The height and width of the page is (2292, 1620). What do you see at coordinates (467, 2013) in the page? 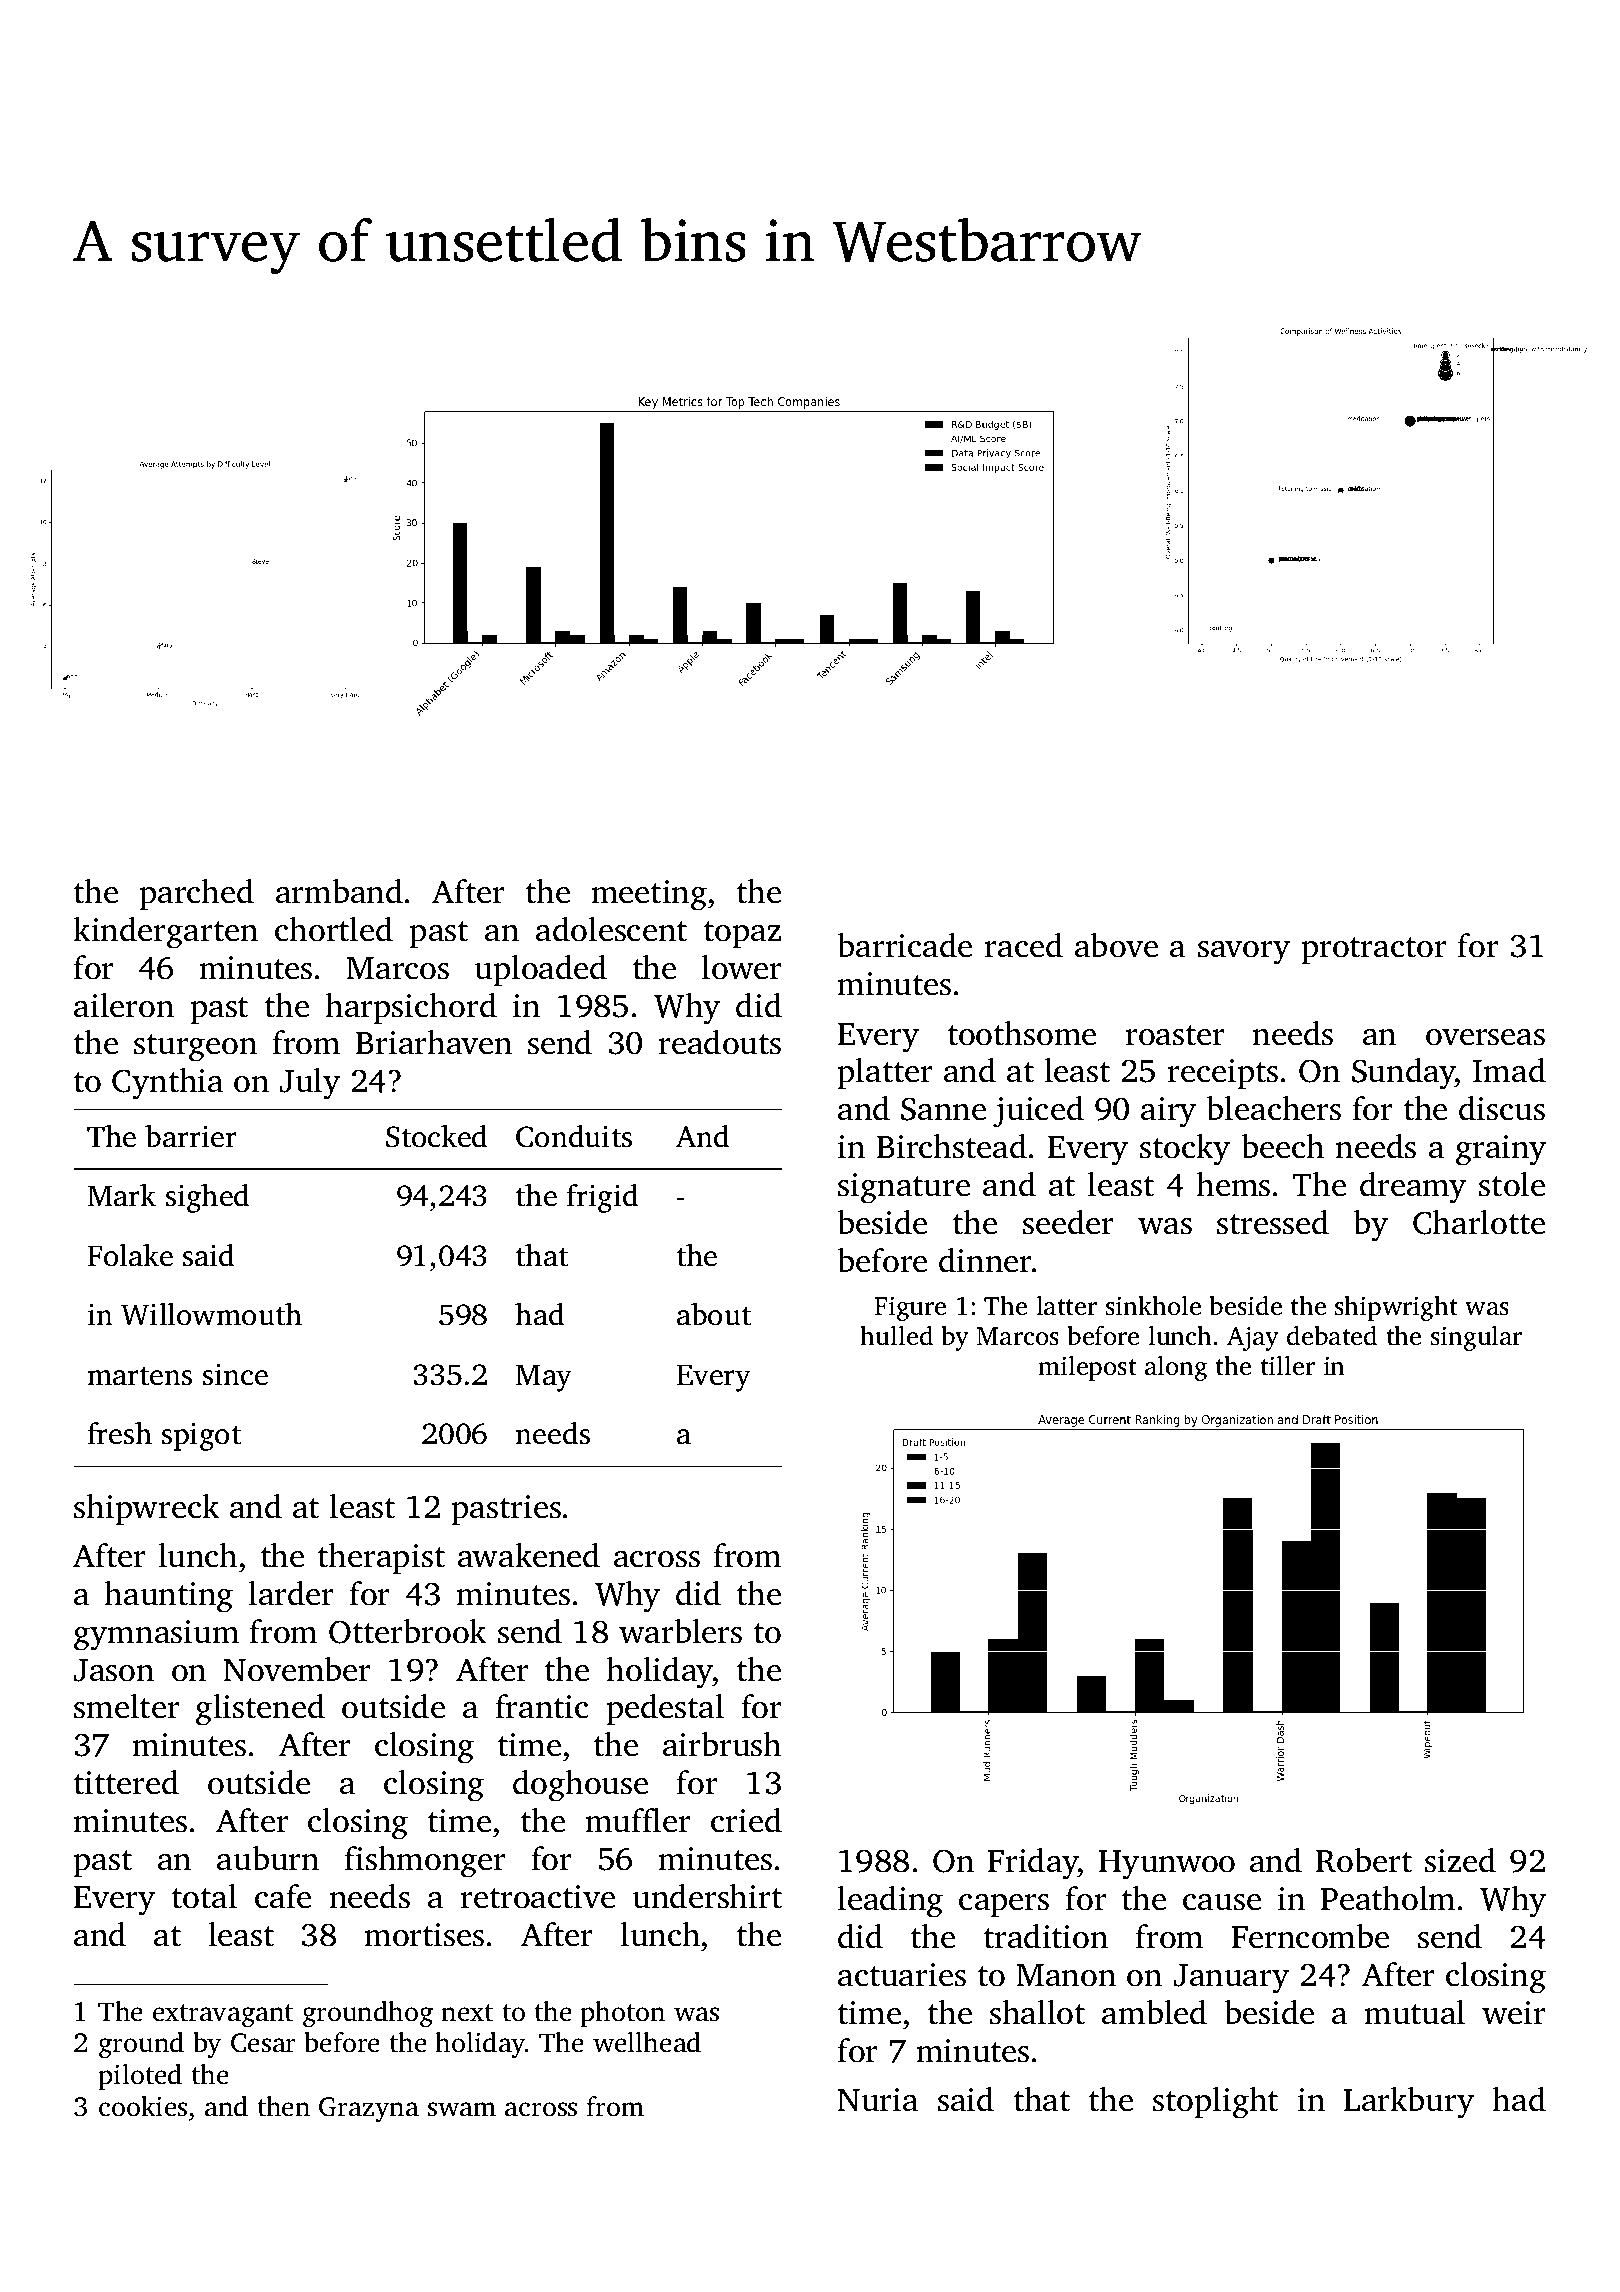
I see `next` at bounding box center [467, 2013].
